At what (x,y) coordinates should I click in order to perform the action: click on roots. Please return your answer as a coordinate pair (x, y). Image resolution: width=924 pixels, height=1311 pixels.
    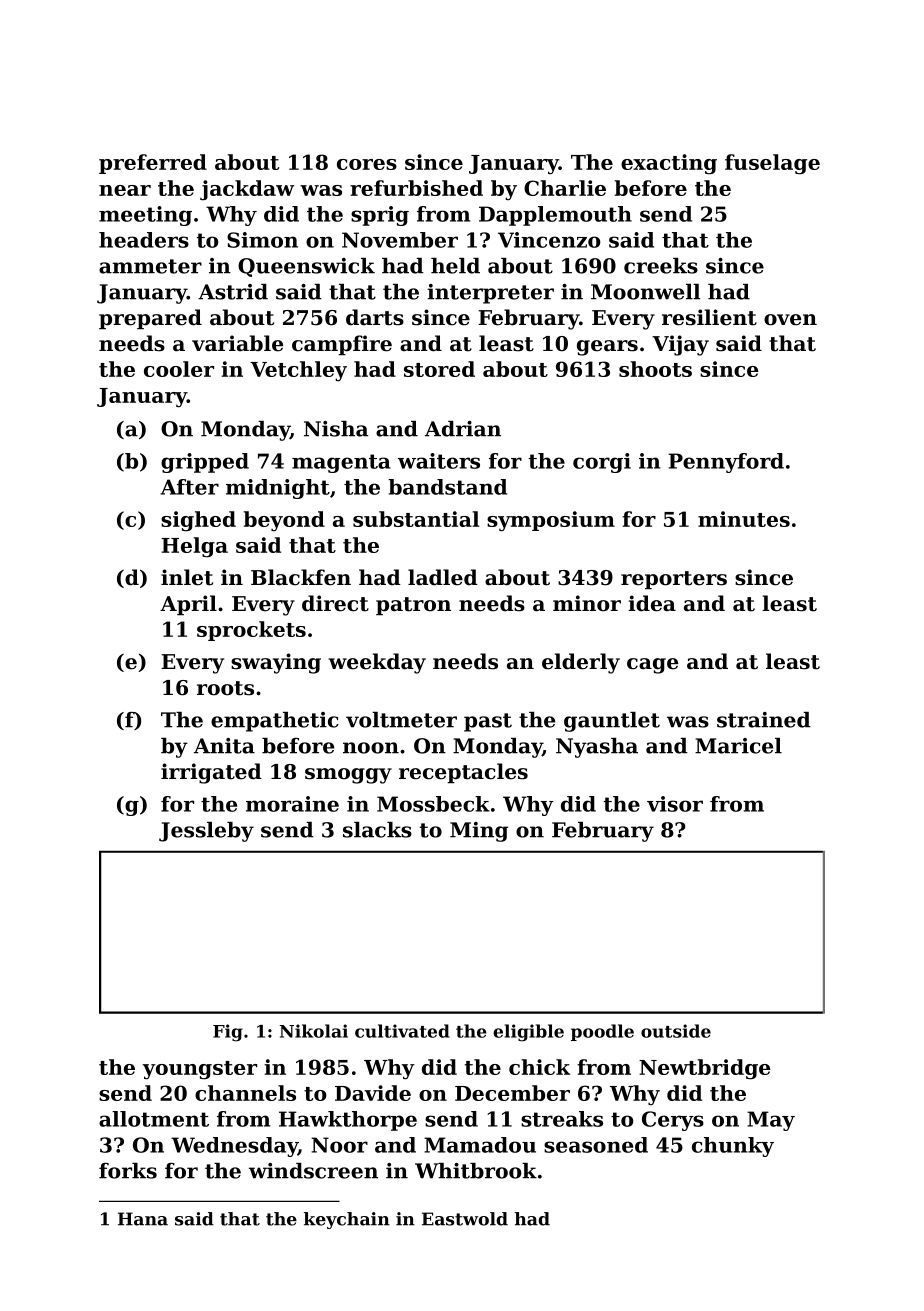
    Looking at the image, I should click on (225, 688).
